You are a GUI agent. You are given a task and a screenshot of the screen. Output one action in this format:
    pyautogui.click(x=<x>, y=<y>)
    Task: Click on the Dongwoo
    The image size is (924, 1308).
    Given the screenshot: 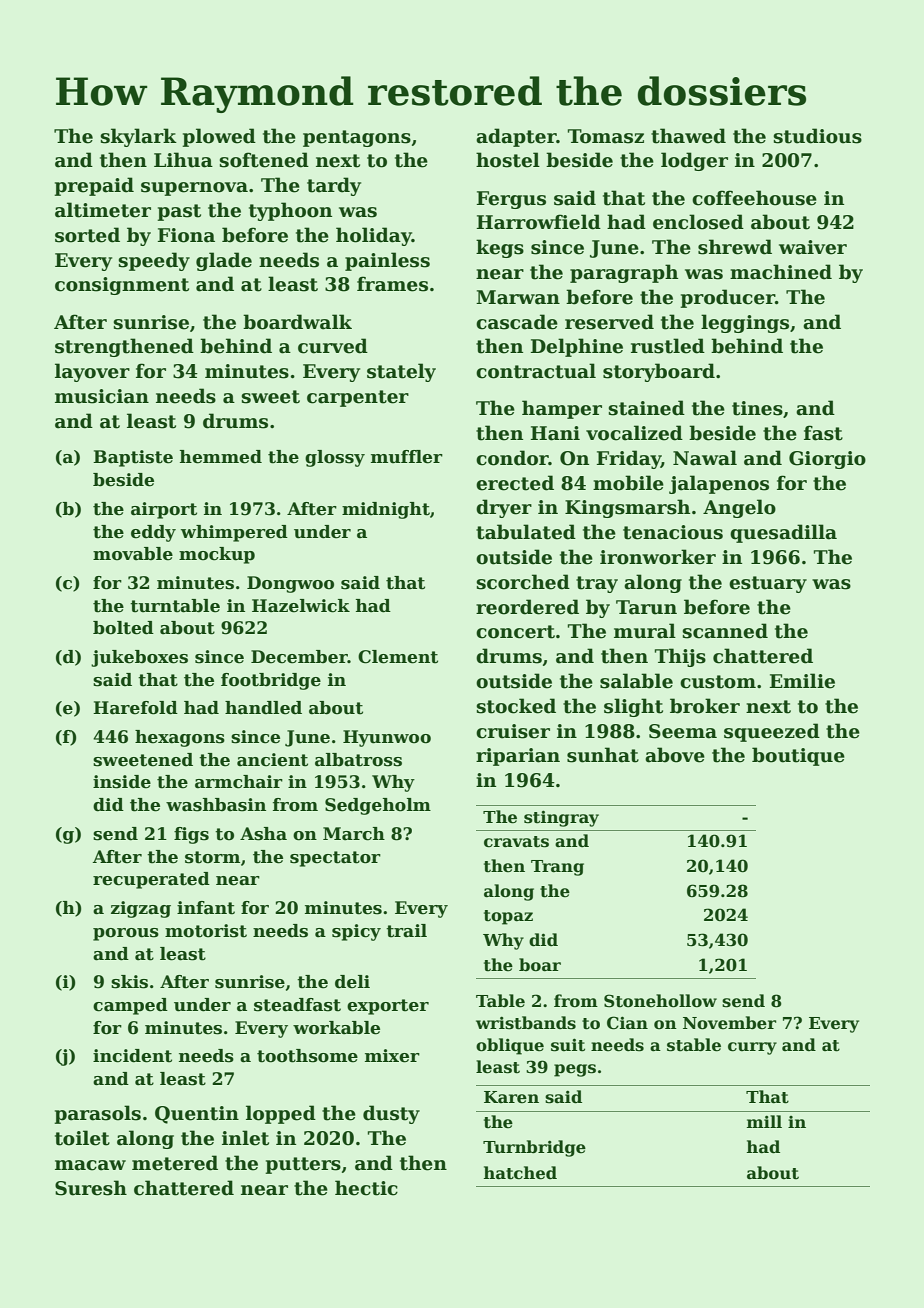 What is the action you would take?
    pyautogui.click(x=290, y=584)
